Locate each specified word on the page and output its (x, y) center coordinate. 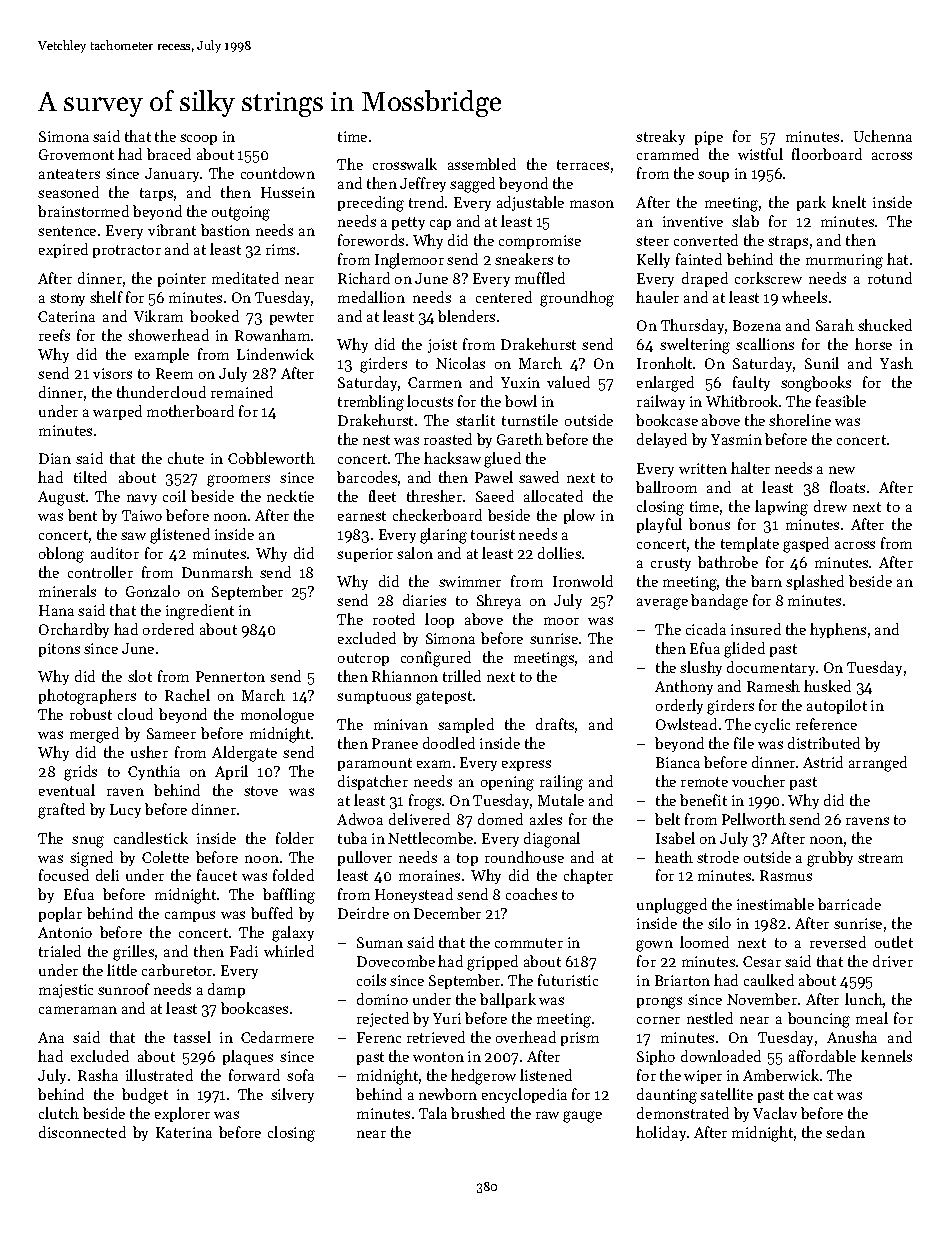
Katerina (184, 1132)
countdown (278, 173)
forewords (371, 240)
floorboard (827, 154)
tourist (493, 534)
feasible (841, 401)
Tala (433, 1113)
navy (142, 499)
